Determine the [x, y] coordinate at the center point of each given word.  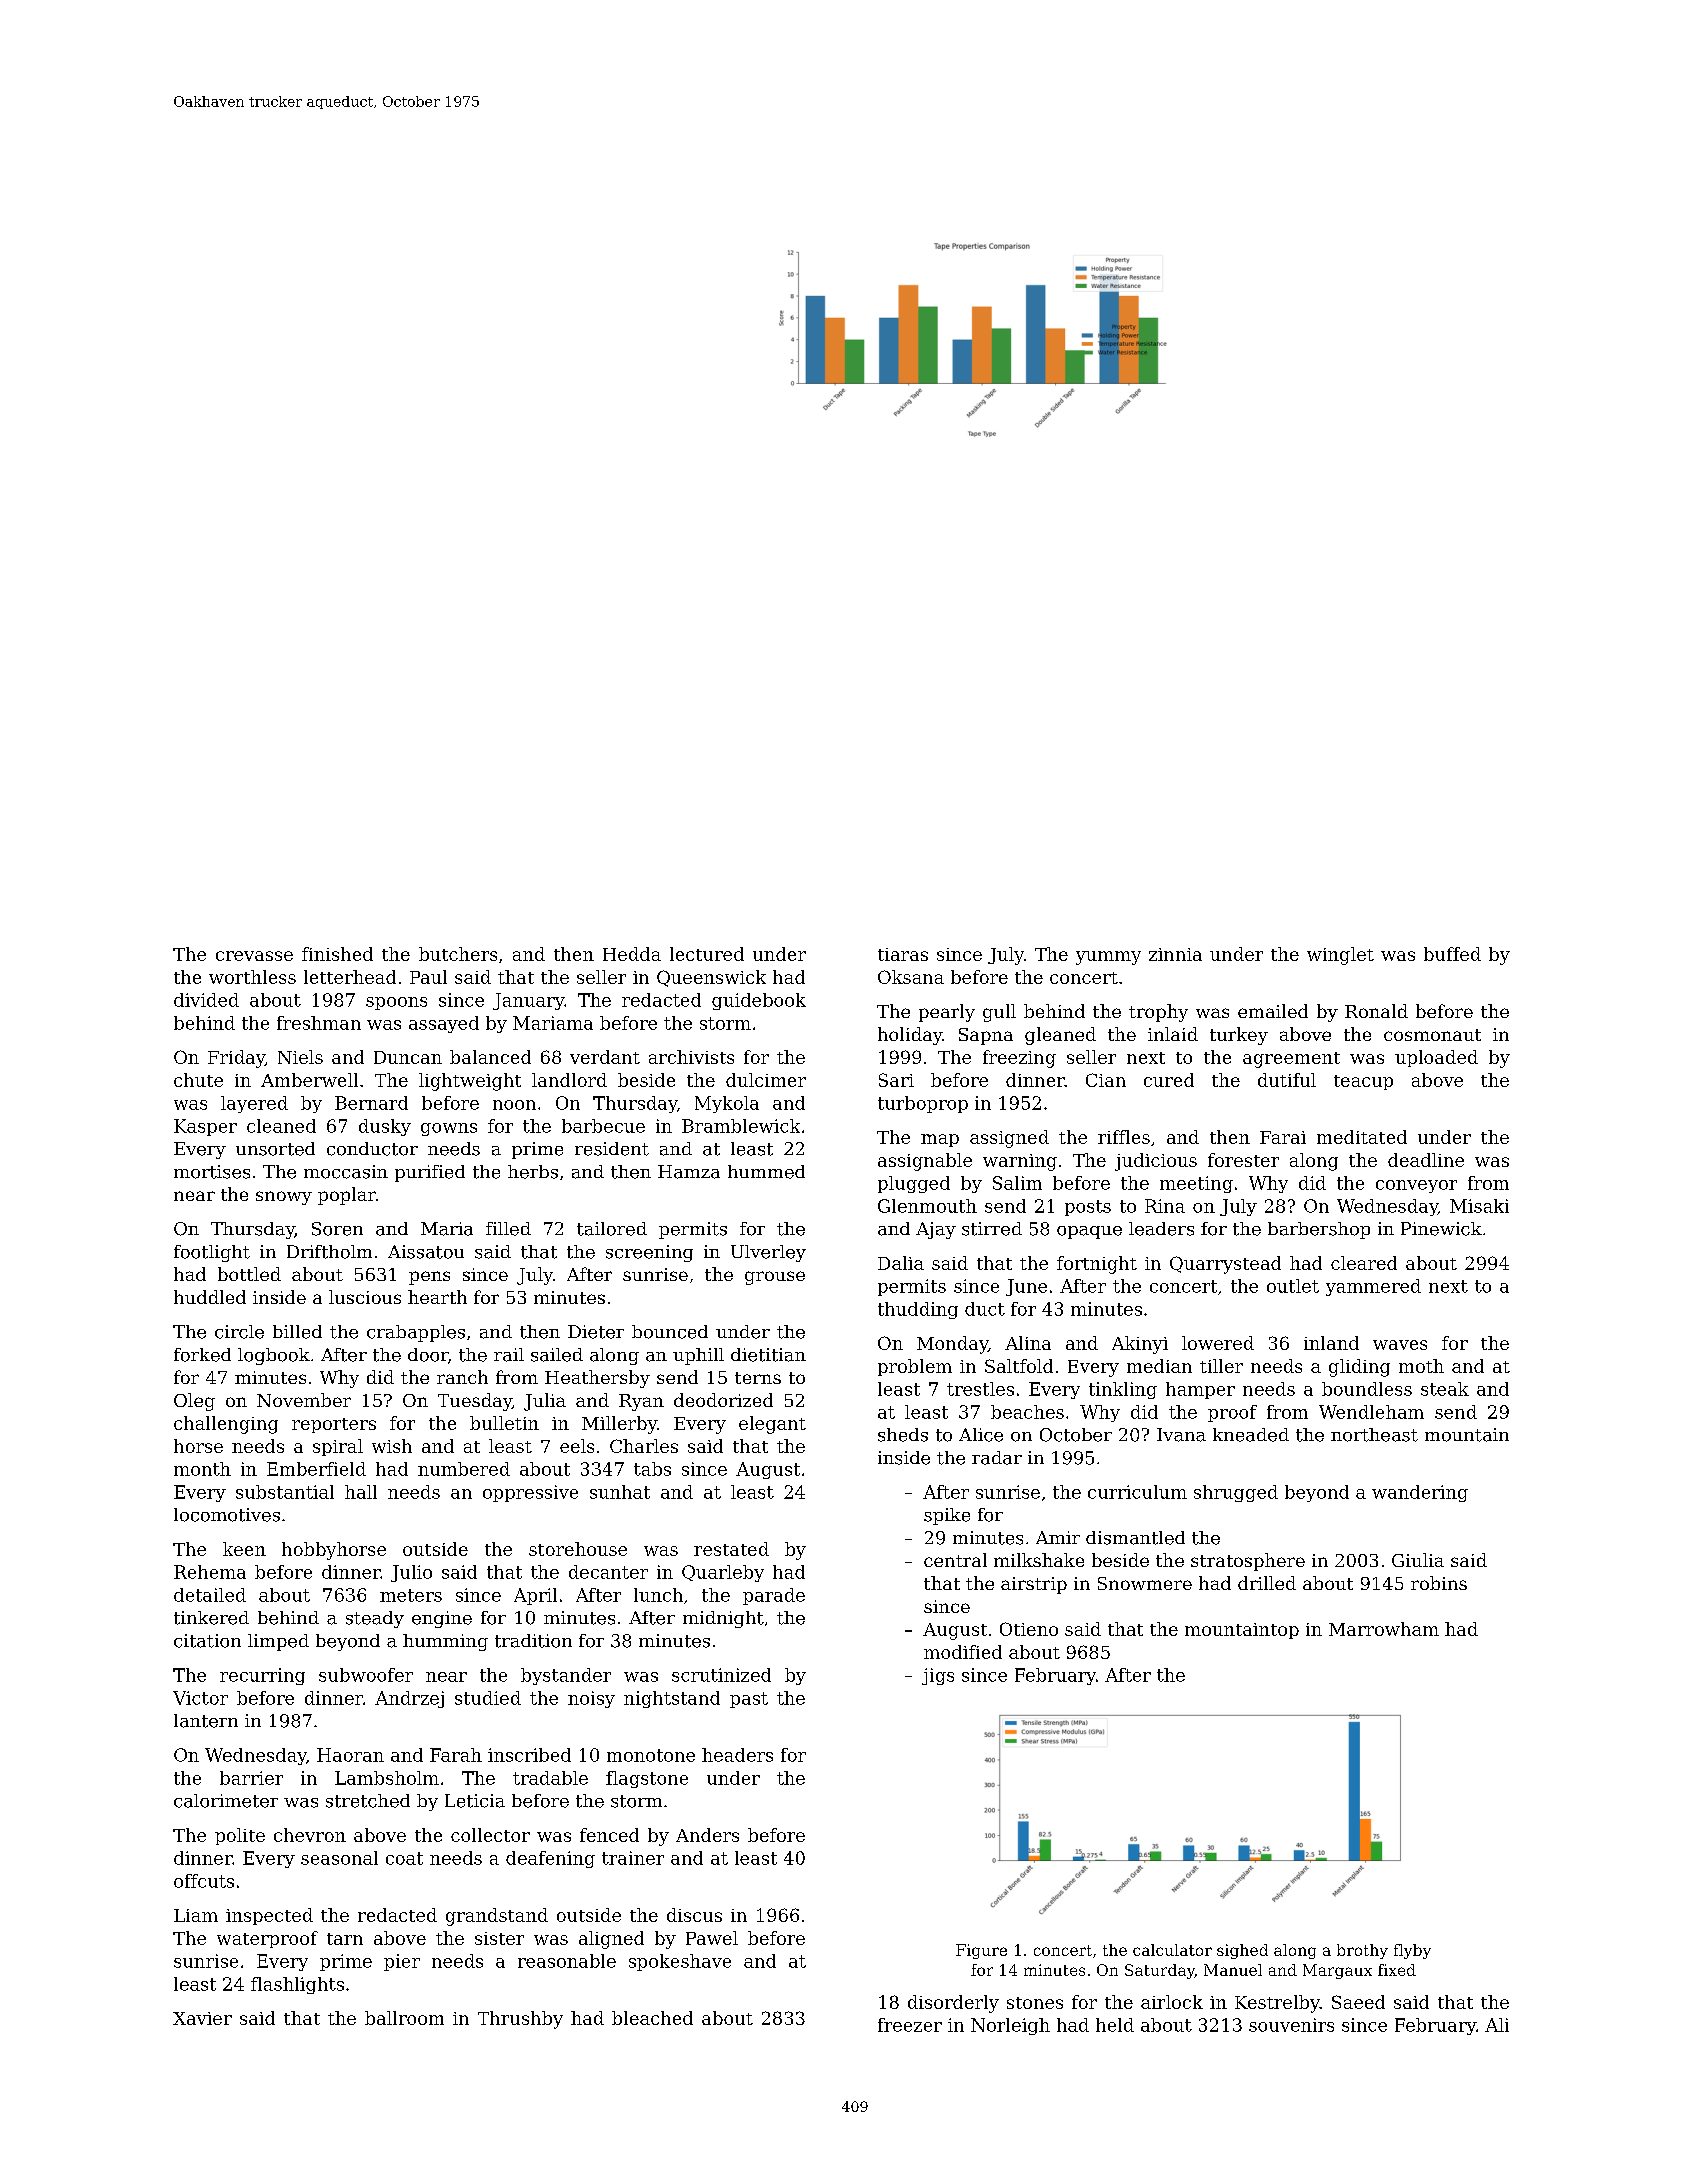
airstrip [1034, 1585]
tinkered [211, 1618]
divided [206, 1000]
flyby [1412, 1951]
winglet [1340, 956]
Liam [196, 1915]
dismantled [1135, 1538]
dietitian [768, 1355]
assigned [1009, 1139]
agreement [1291, 1060]
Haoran [350, 1755]
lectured [707, 954]
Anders [707, 1835]
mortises [212, 1172]
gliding [1359, 1368]
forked [202, 1355]
